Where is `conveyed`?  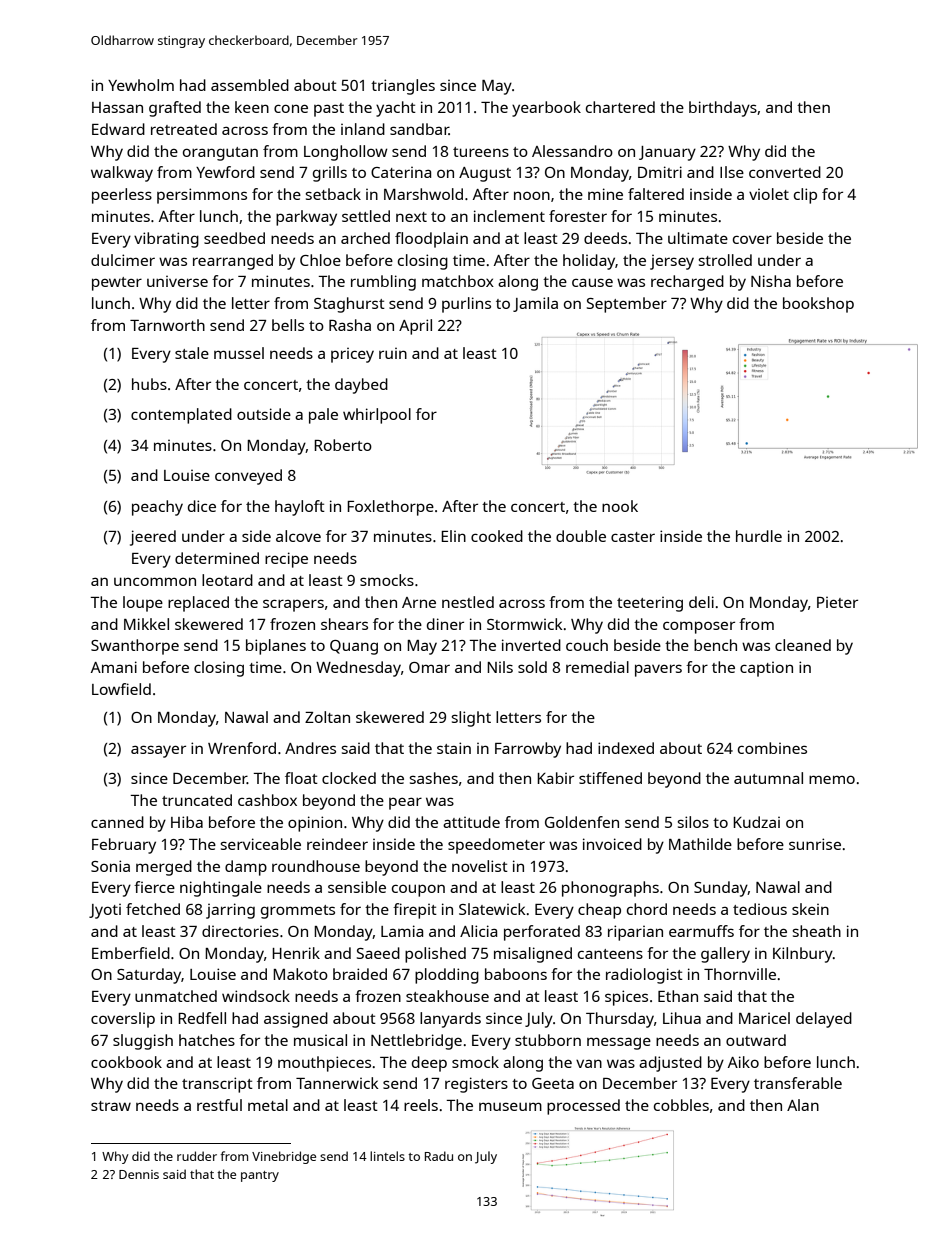 conveyed is located at coordinates (248, 477).
